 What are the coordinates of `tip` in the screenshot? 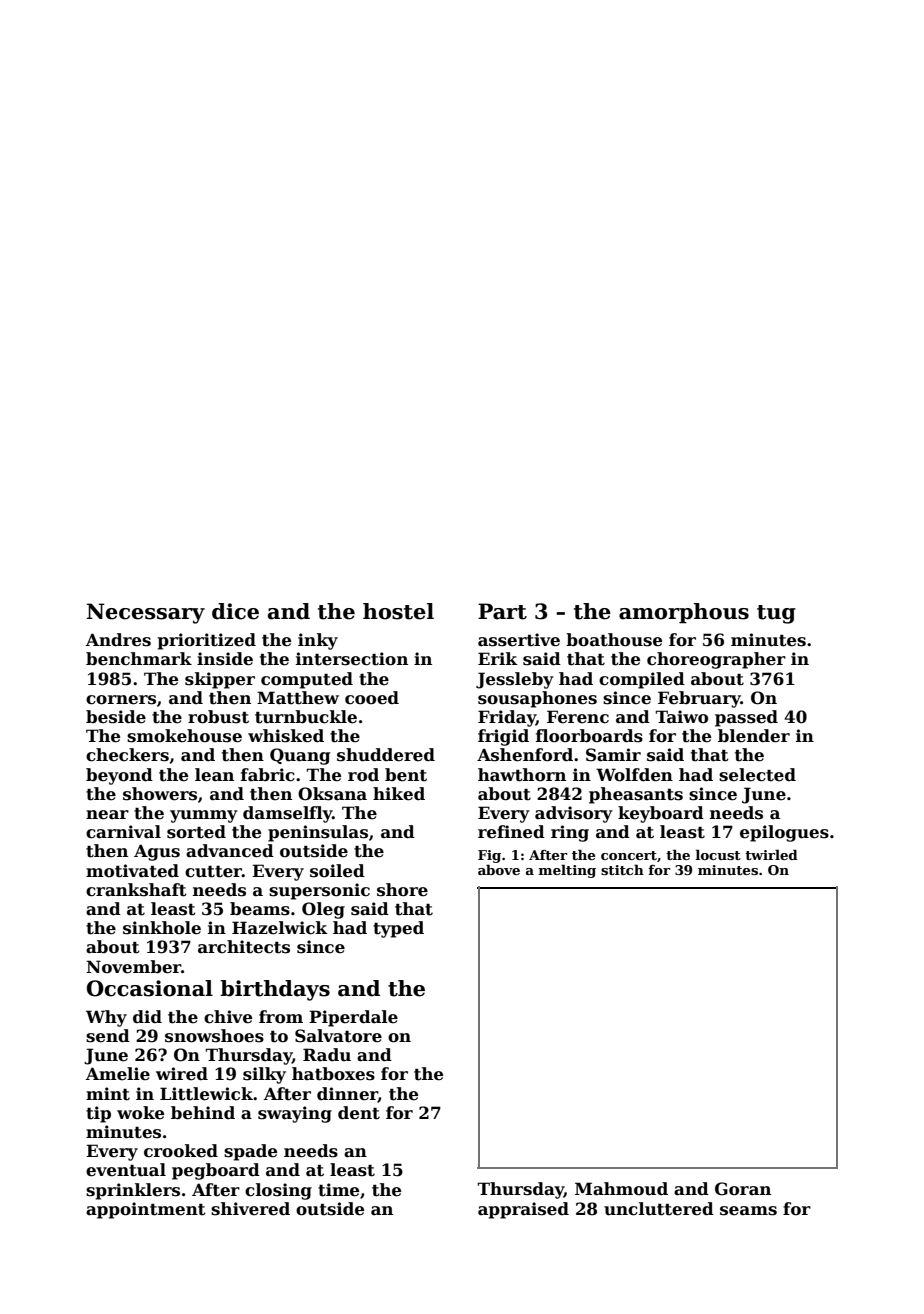 It's located at (98, 1114).
